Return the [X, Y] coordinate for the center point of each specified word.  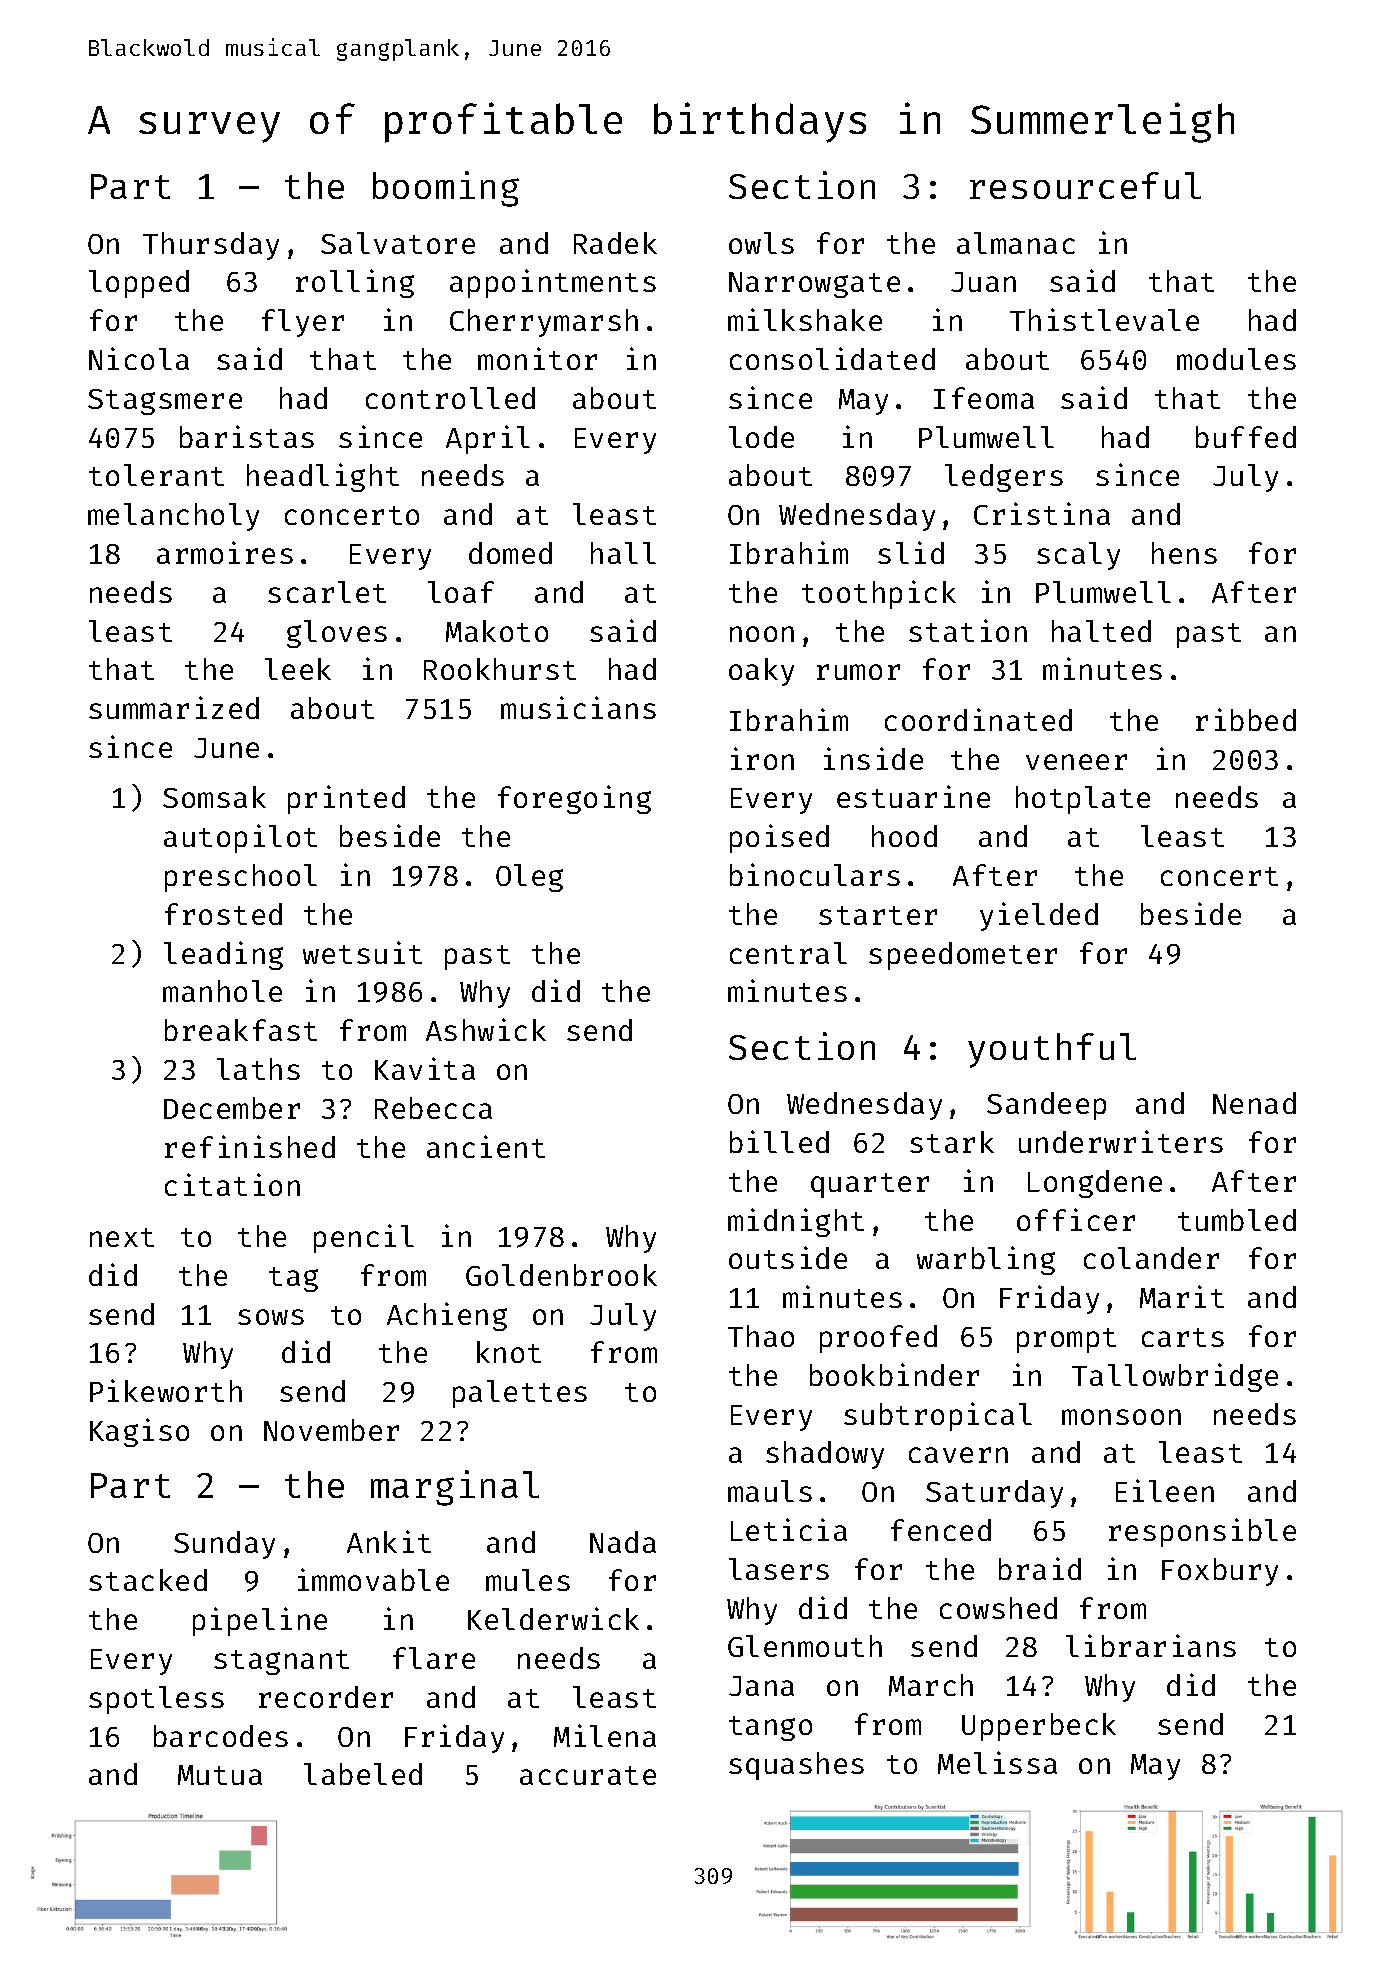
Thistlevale [1104, 319]
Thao [761, 1336]
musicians [578, 707]
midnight [796, 1222]
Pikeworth [166, 1390]
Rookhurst [500, 669]
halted [1101, 631]
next [122, 1237]
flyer [303, 323]
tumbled [1237, 1220]
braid [1040, 1568]
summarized [174, 707]
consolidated [832, 358]
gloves [337, 634]
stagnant [281, 1662]
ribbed [1246, 719]
